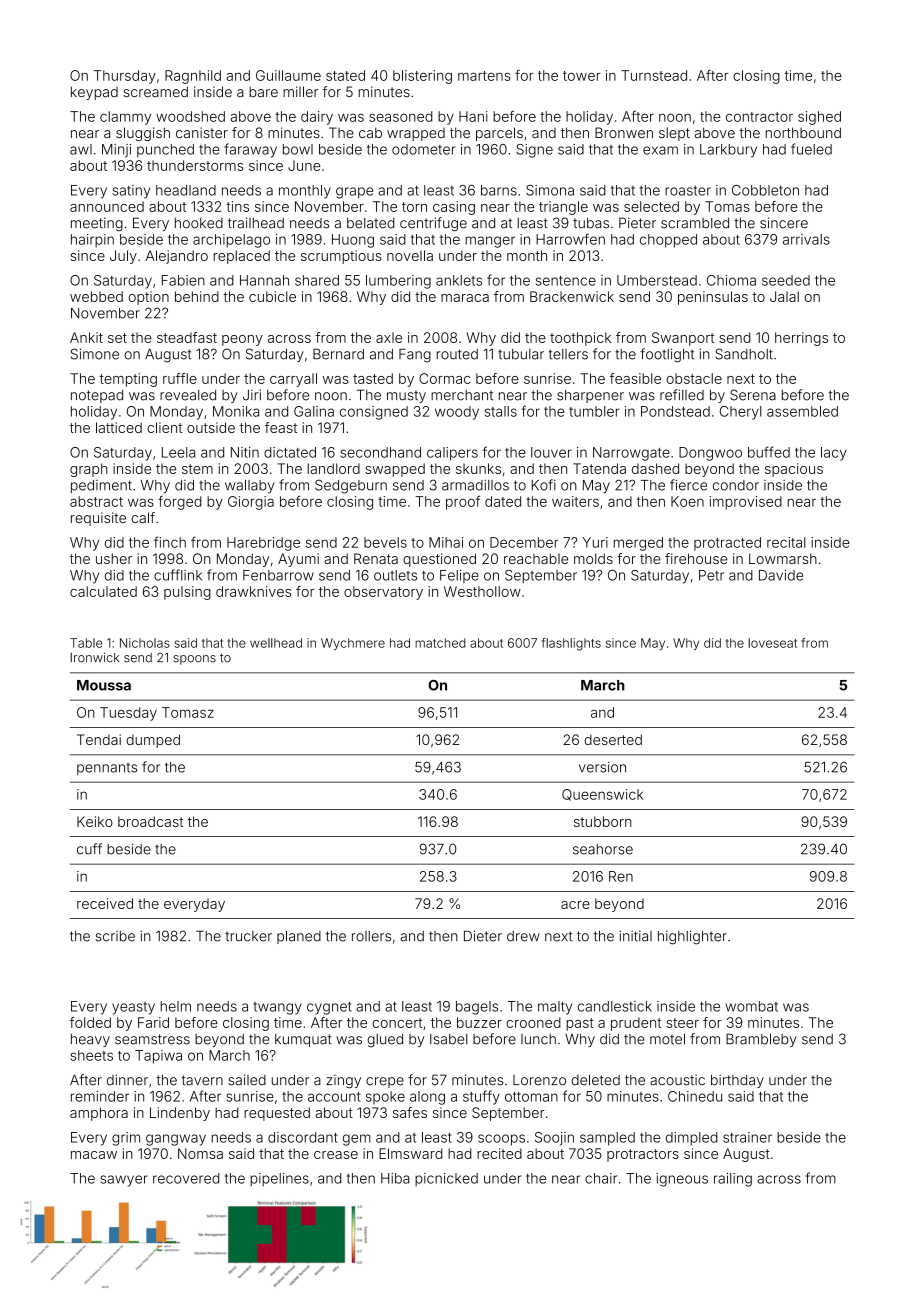 The width and height of the screenshot is (924, 1308). Describe the element at coordinates (753, 395) in the screenshot. I see `Serena` at that location.
